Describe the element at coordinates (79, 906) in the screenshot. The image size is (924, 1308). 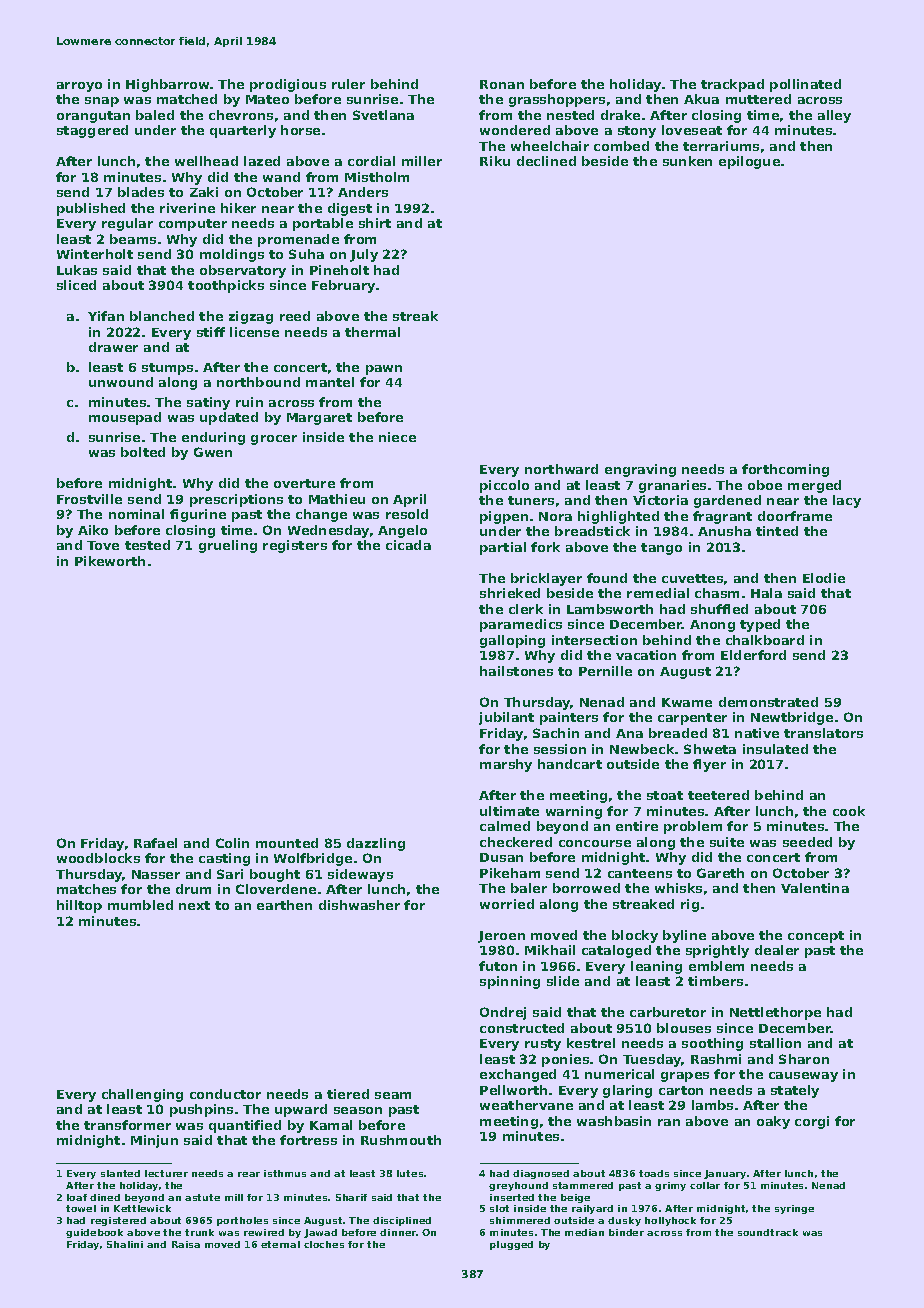
I see `hilltop` at that location.
